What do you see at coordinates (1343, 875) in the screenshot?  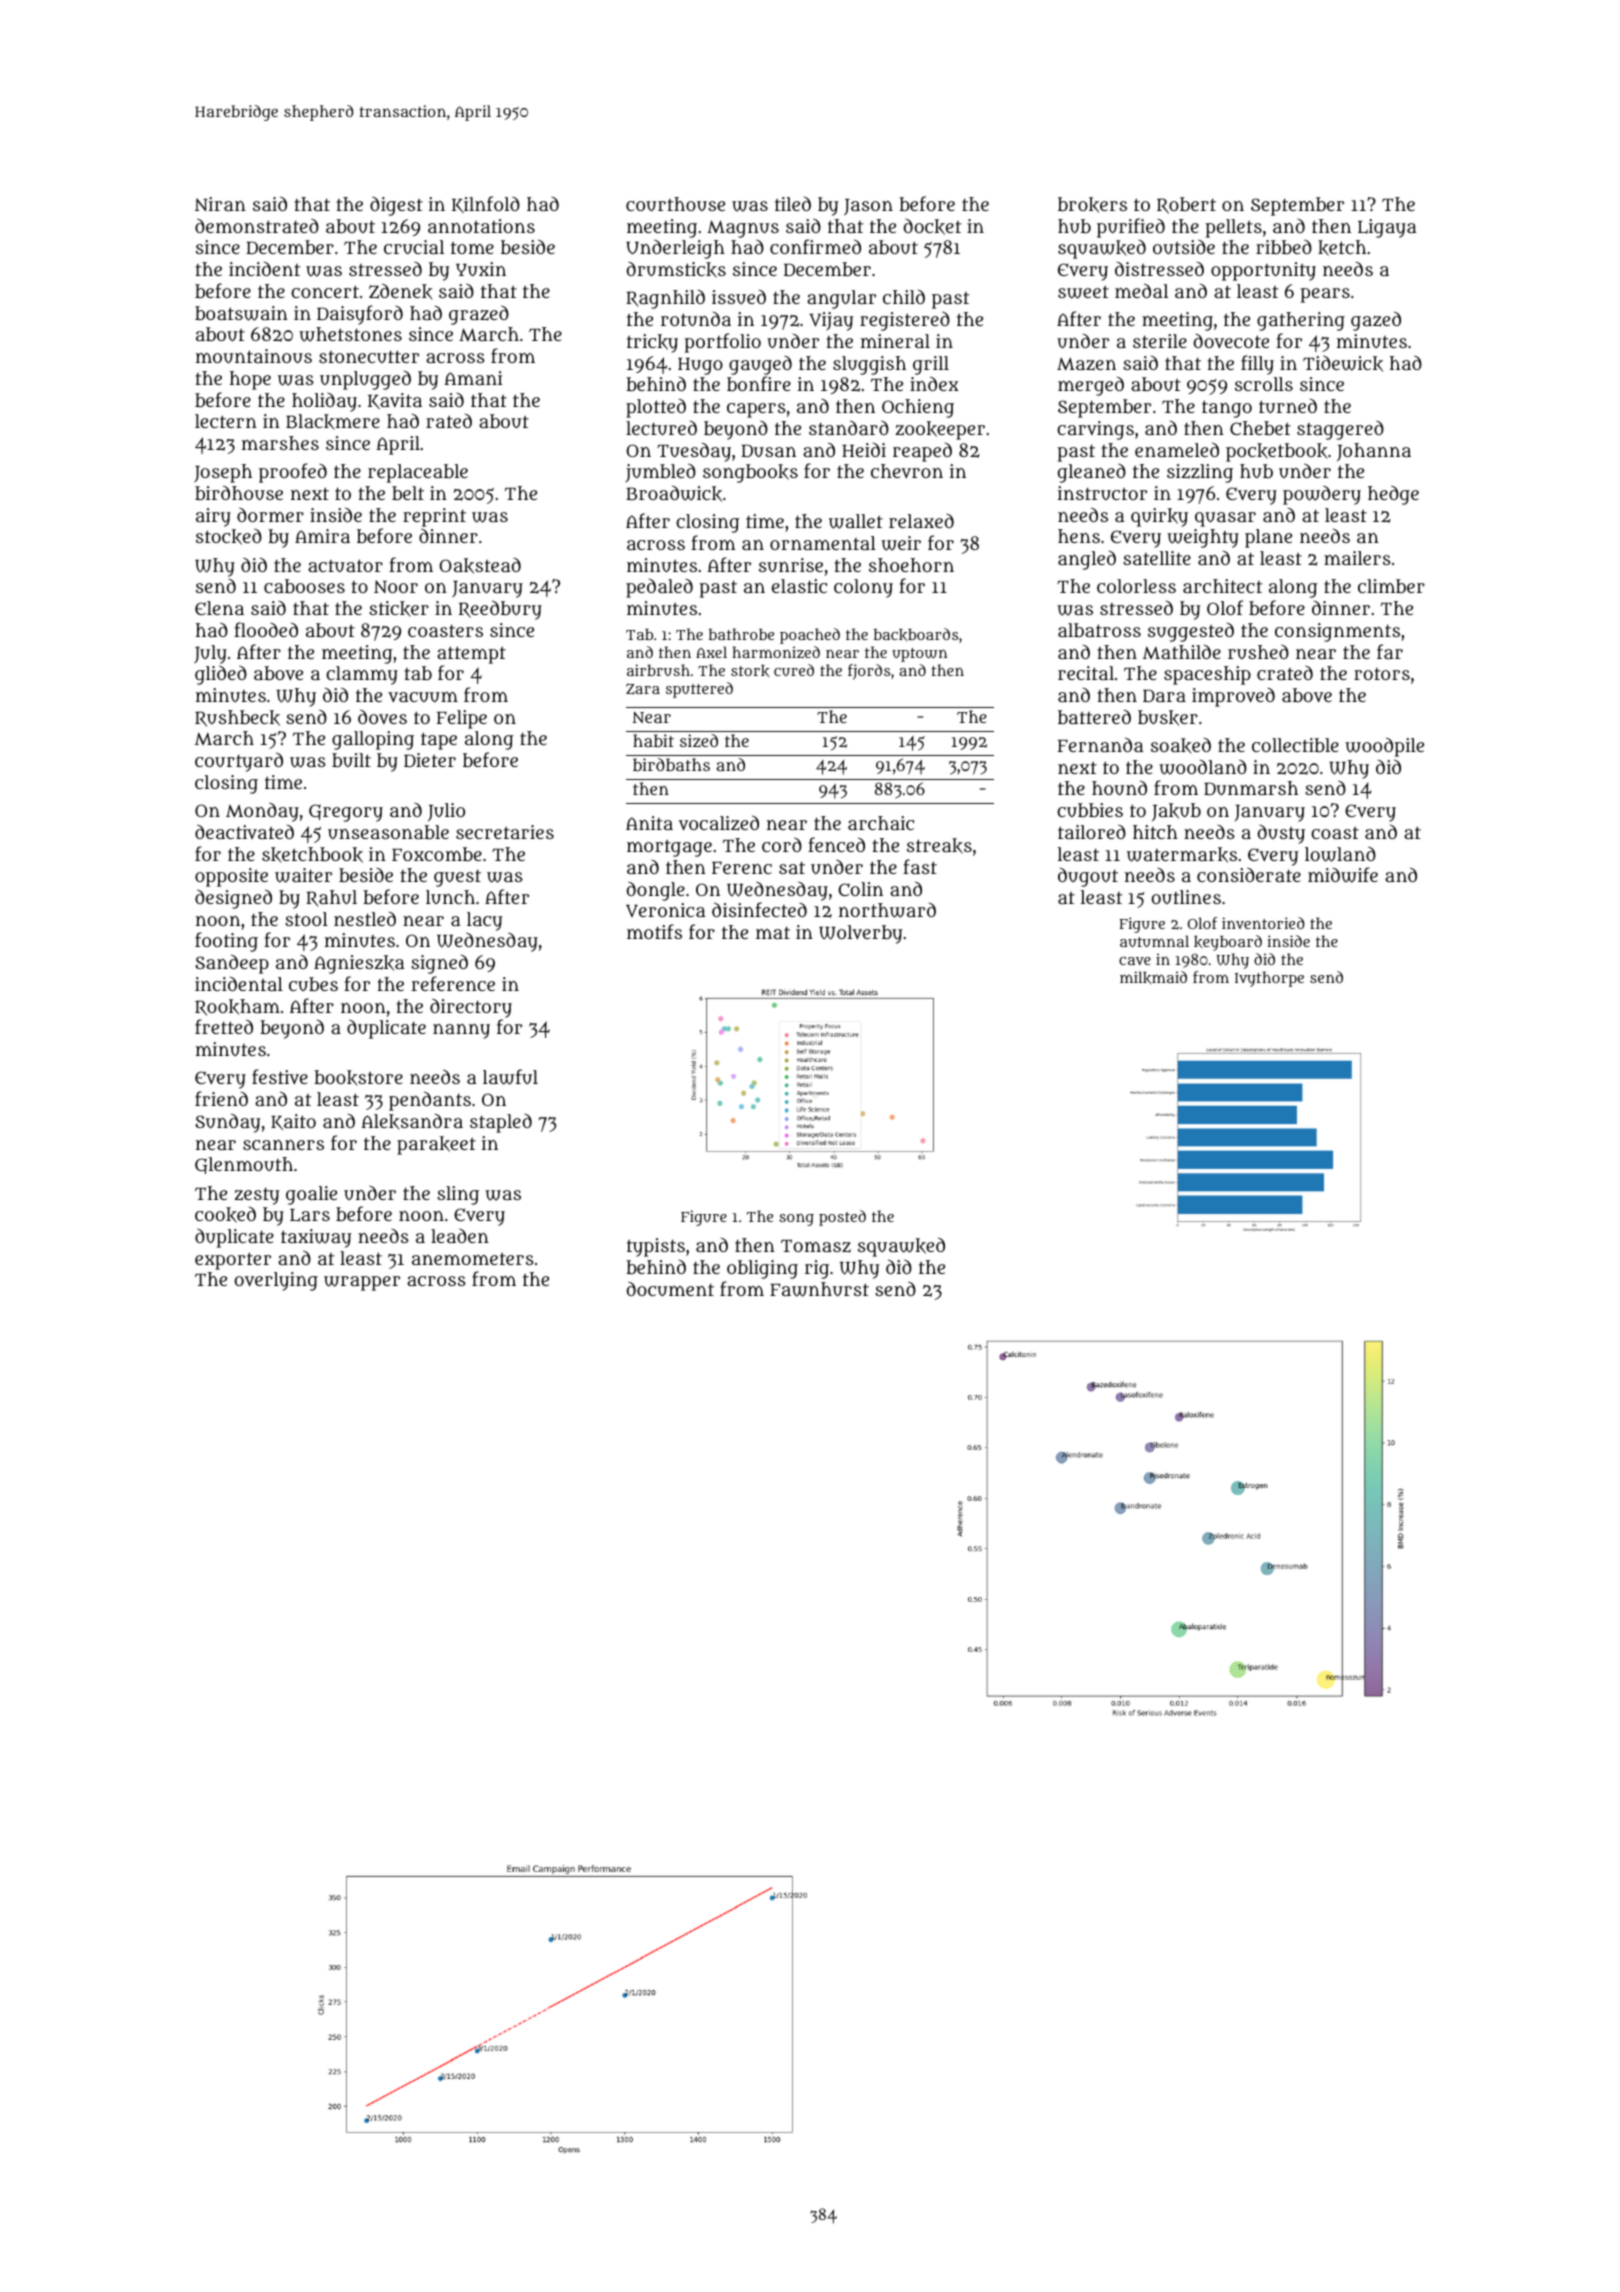 I see `midwife` at bounding box center [1343, 875].
